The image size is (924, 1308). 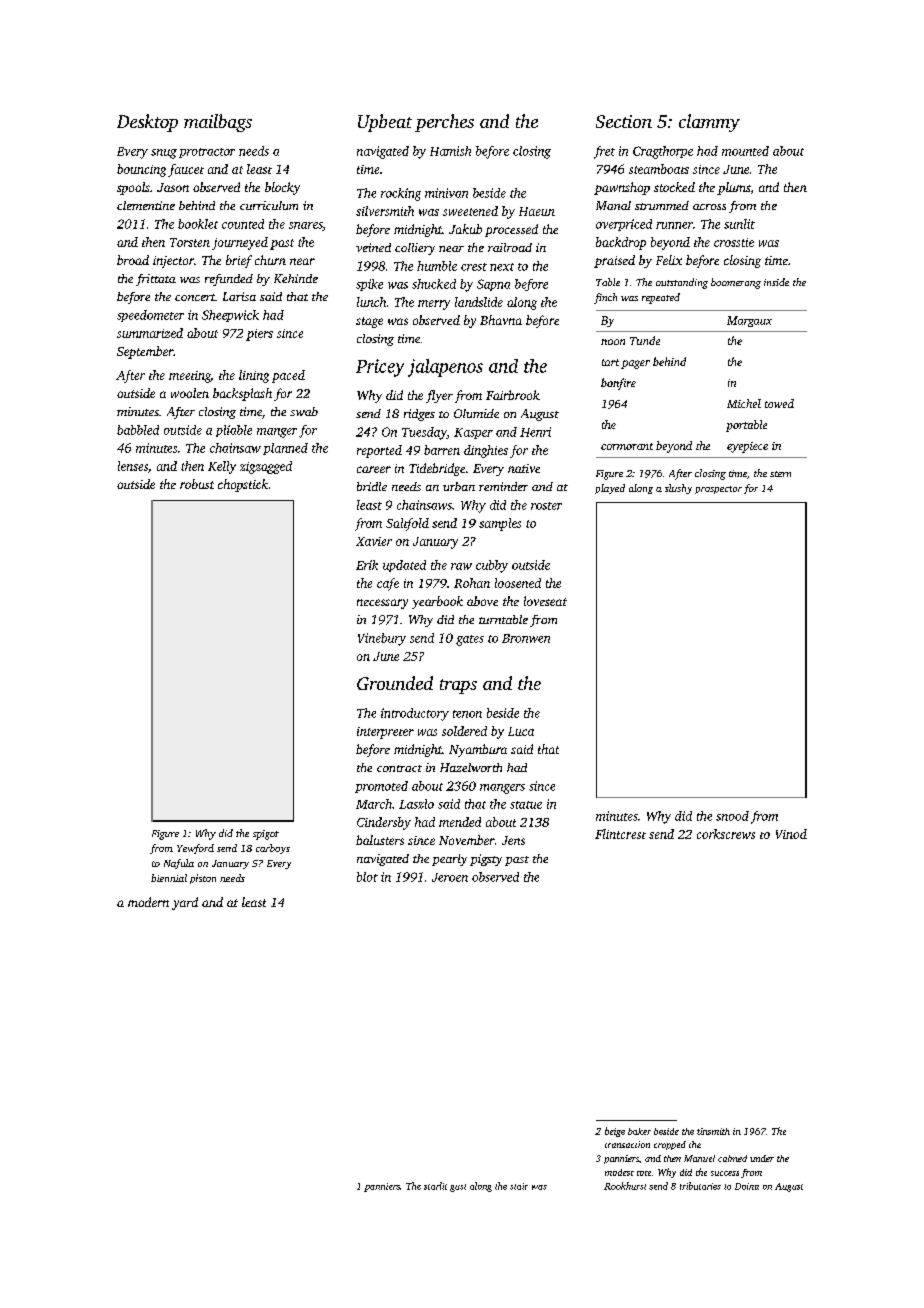 I want to click on blot, so click(x=367, y=877).
